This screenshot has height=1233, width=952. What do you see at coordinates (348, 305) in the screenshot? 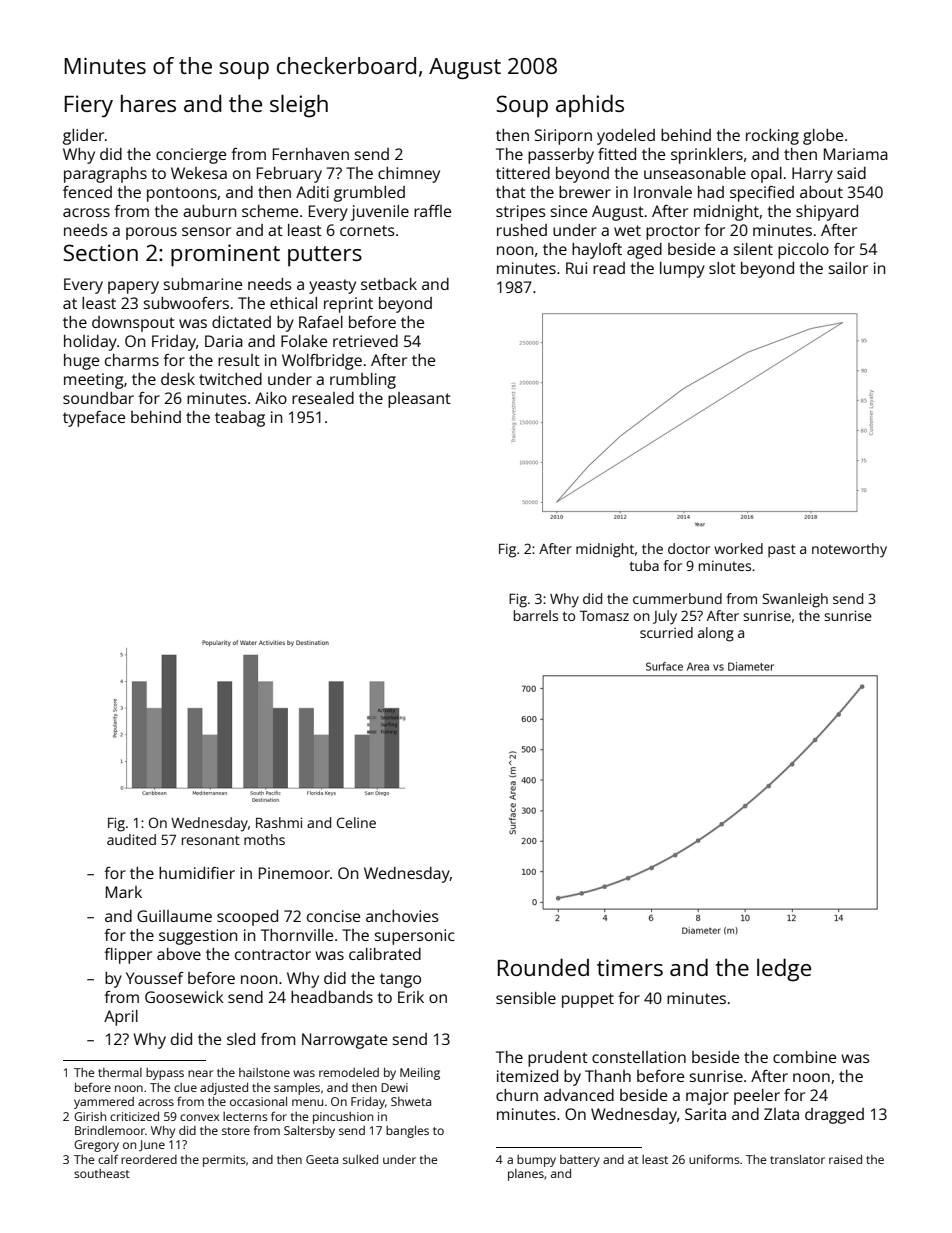
I see `reprint` at bounding box center [348, 305].
